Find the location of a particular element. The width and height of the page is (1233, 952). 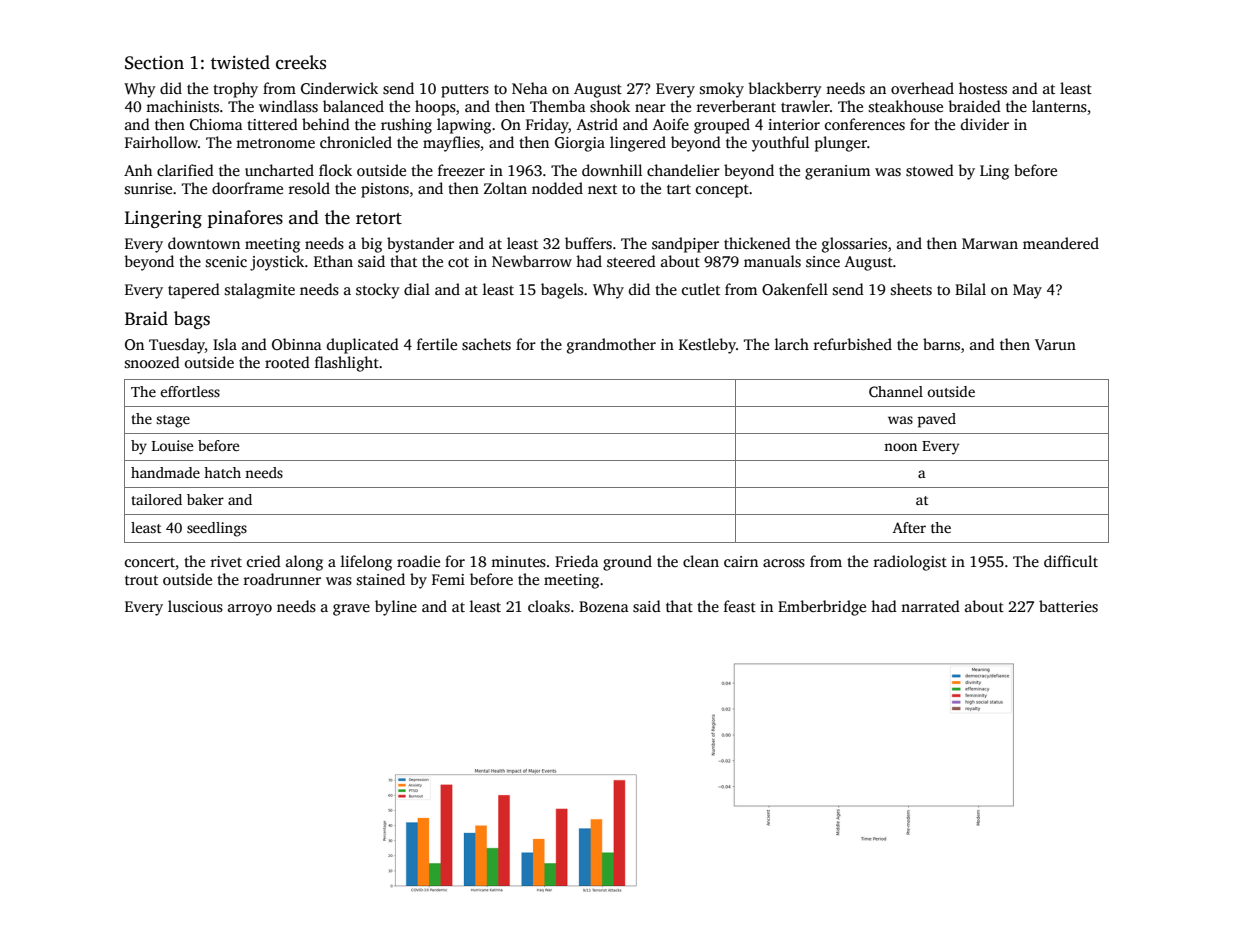

stowed is located at coordinates (930, 170).
